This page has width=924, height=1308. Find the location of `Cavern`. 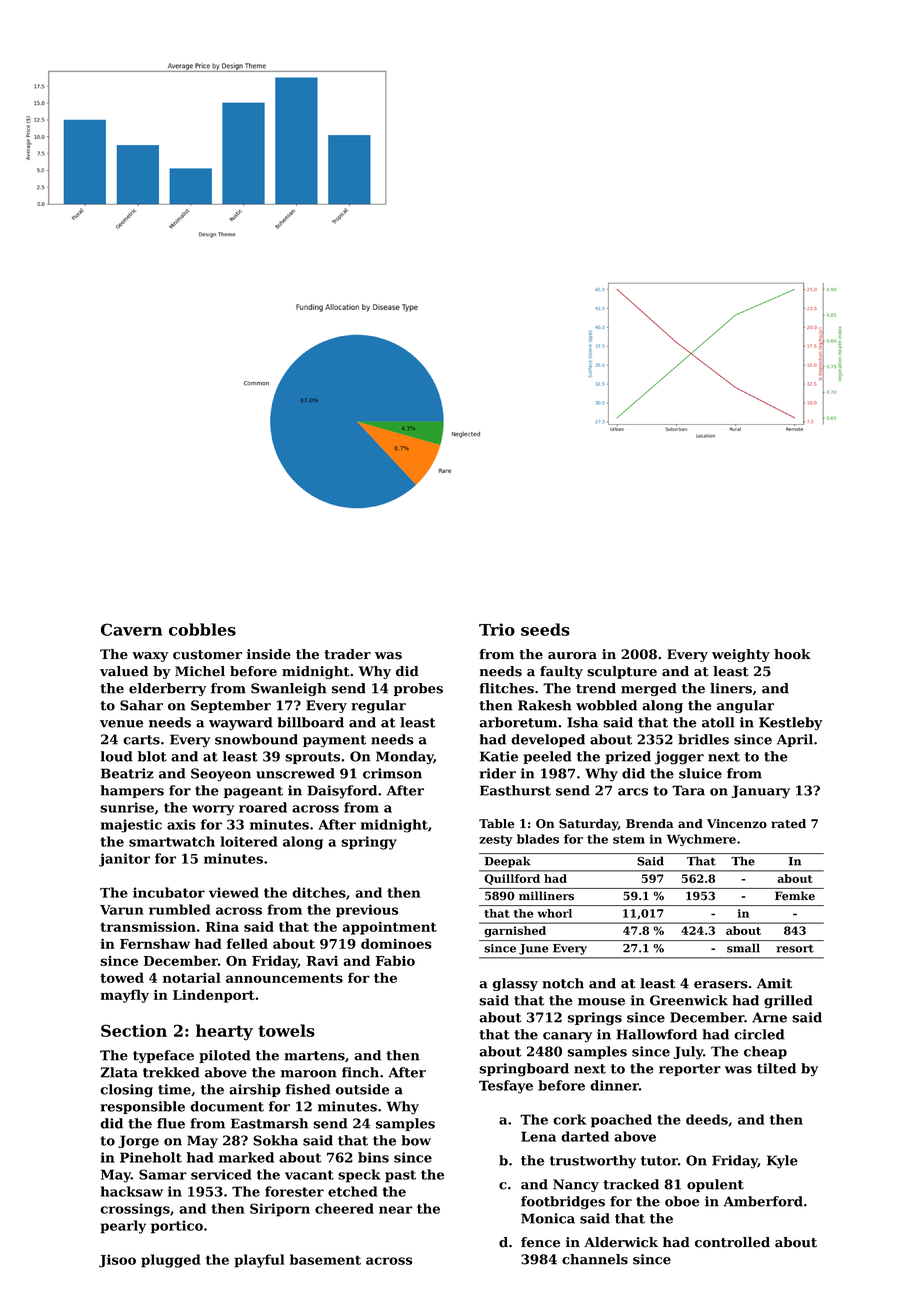

Cavern is located at coordinates (131, 629).
